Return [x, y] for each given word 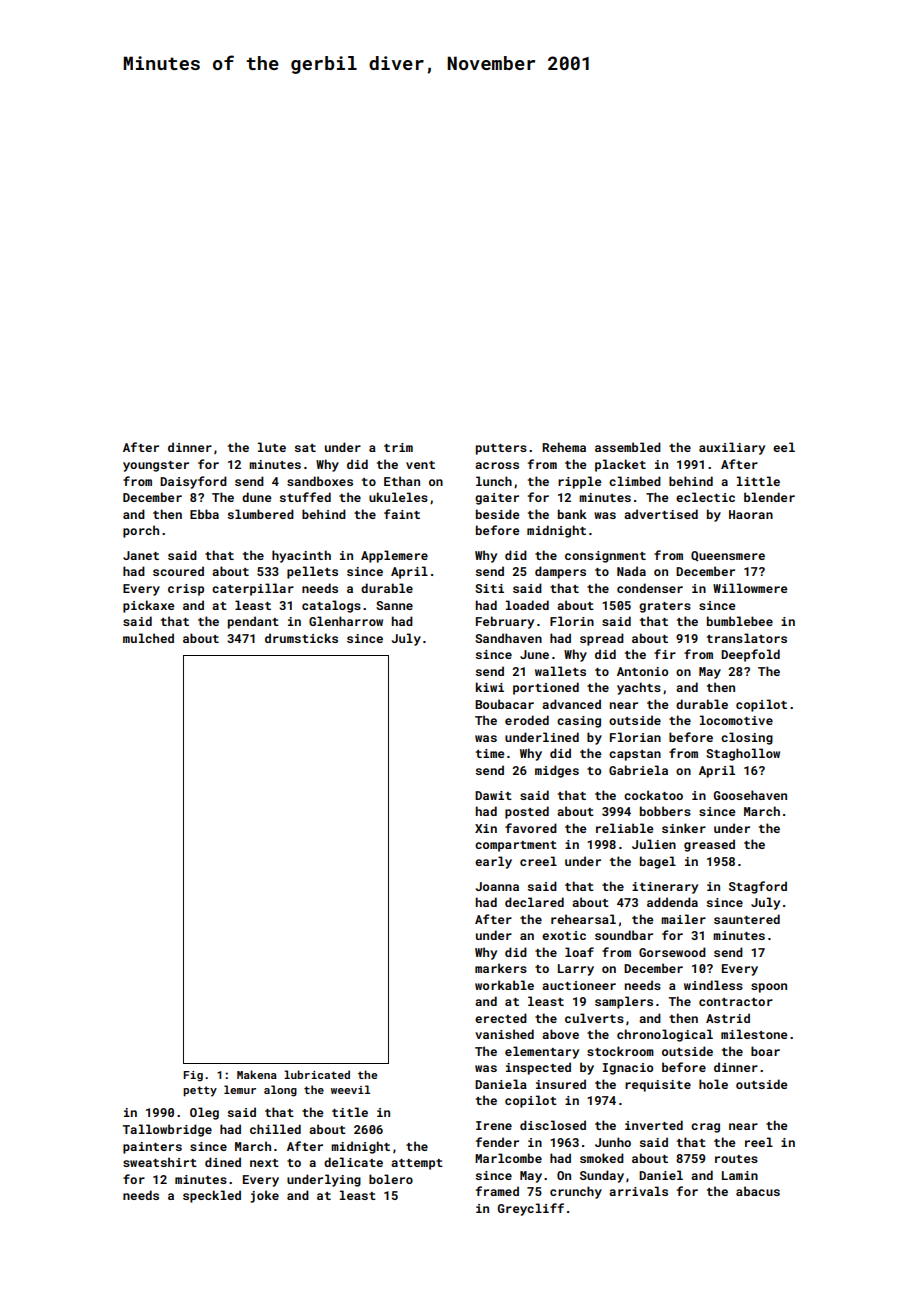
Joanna [497, 886]
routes [736, 1159]
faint [402, 514]
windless [713, 985]
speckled [212, 1196]
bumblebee [740, 621]
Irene [494, 1125]
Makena [257, 1074]
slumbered [261, 514]
